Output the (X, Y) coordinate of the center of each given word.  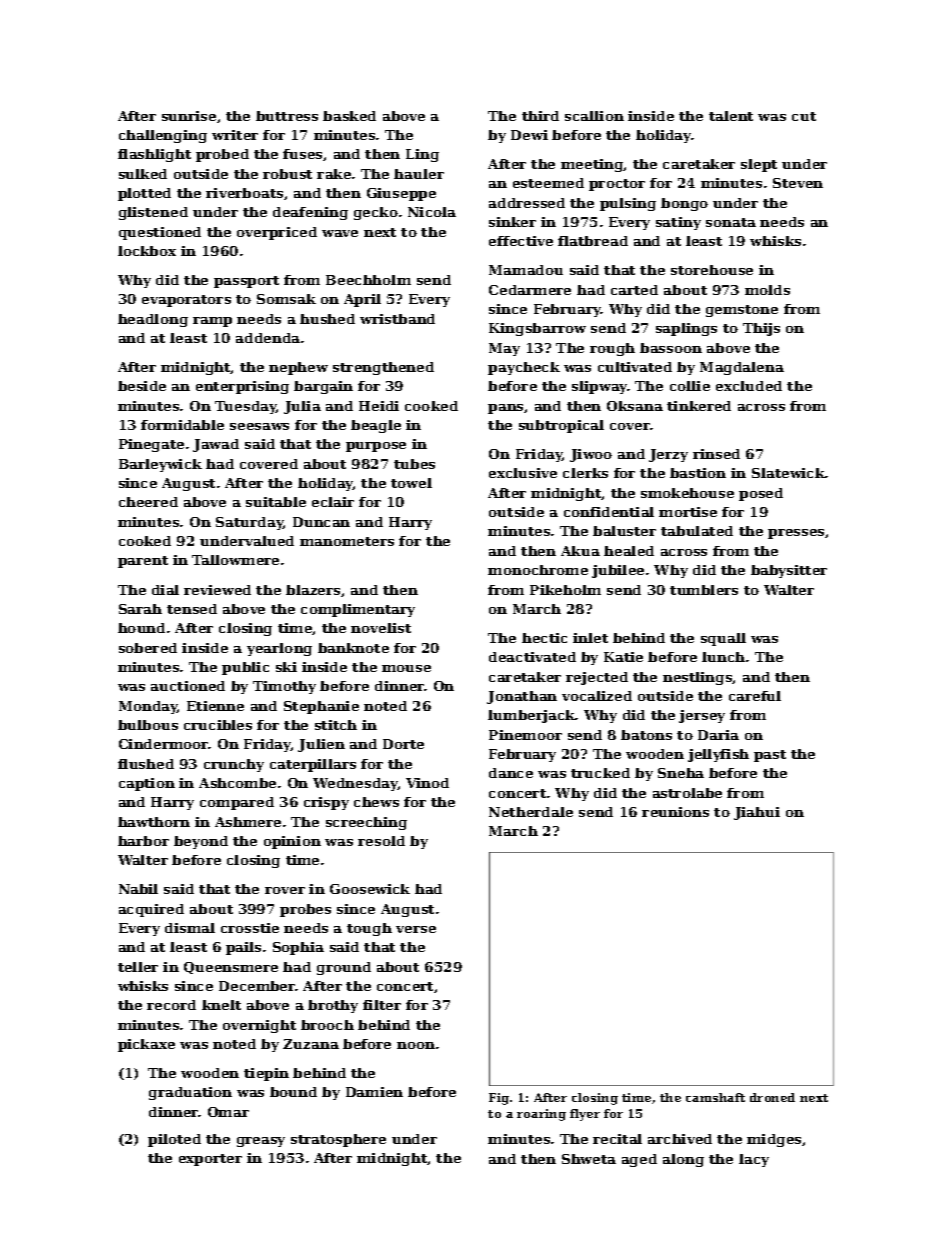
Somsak (286, 299)
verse (416, 929)
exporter (210, 1160)
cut (804, 116)
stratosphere (338, 1140)
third (540, 116)
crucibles (218, 725)
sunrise (189, 116)
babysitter (789, 571)
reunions (675, 812)
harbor (143, 841)
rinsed (716, 454)
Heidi (379, 406)
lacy (754, 1160)
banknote (353, 648)
